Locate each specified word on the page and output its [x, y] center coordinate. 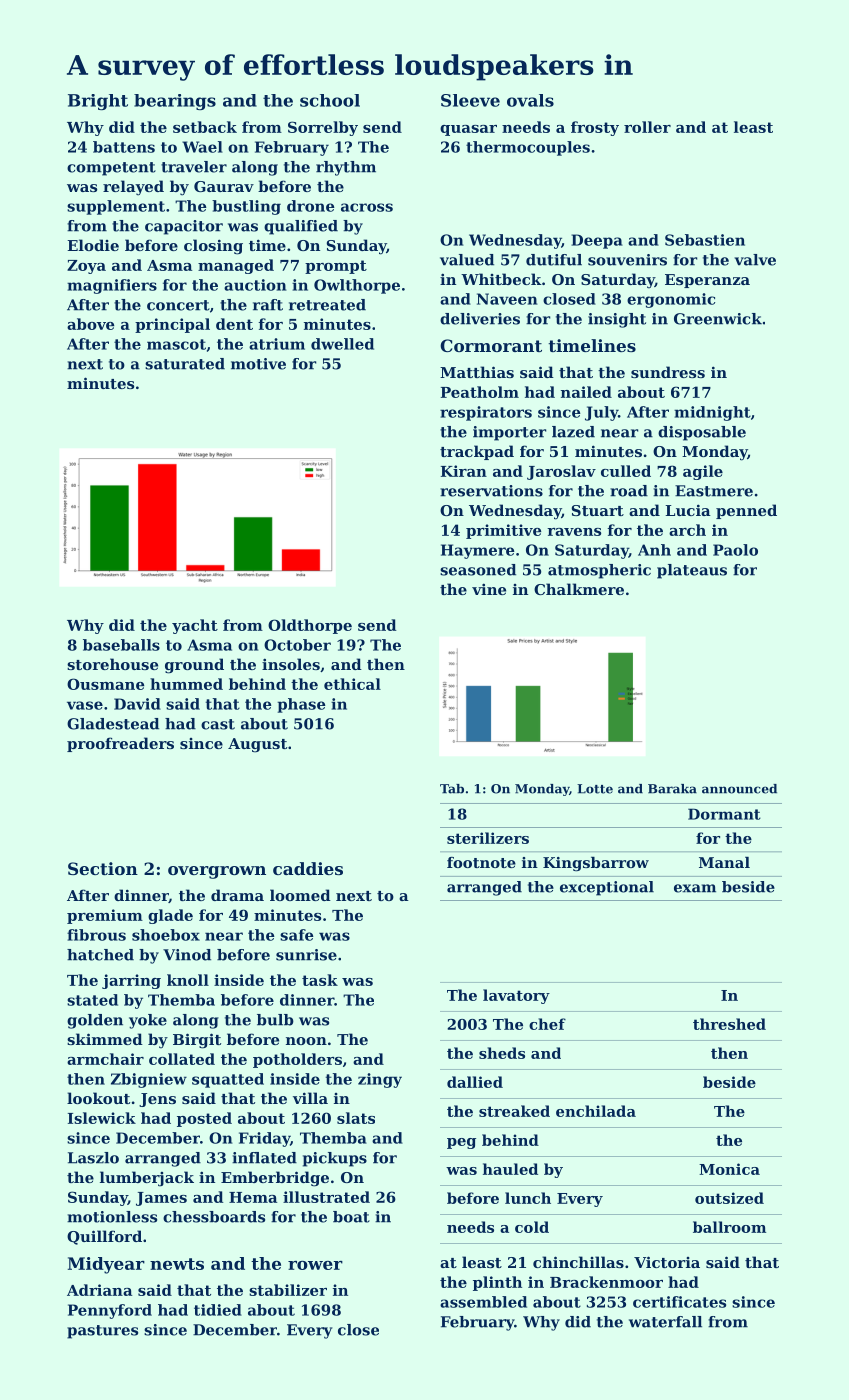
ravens [574, 532]
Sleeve [470, 100]
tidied [218, 1310]
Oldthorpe [310, 626]
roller [647, 127]
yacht [195, 626]
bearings [175, 102]
